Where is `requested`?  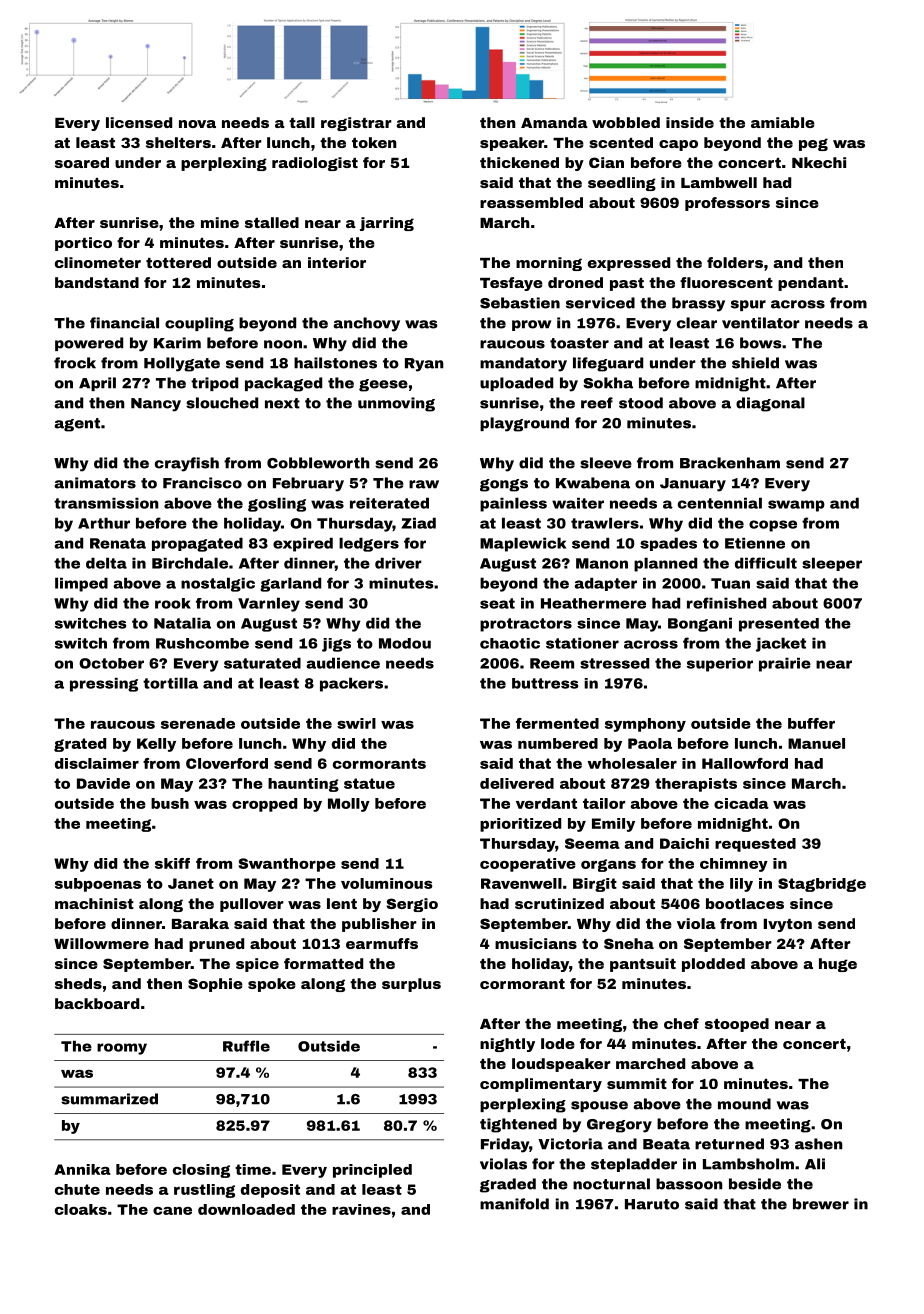 requested is located at coordinates (755, 845).
